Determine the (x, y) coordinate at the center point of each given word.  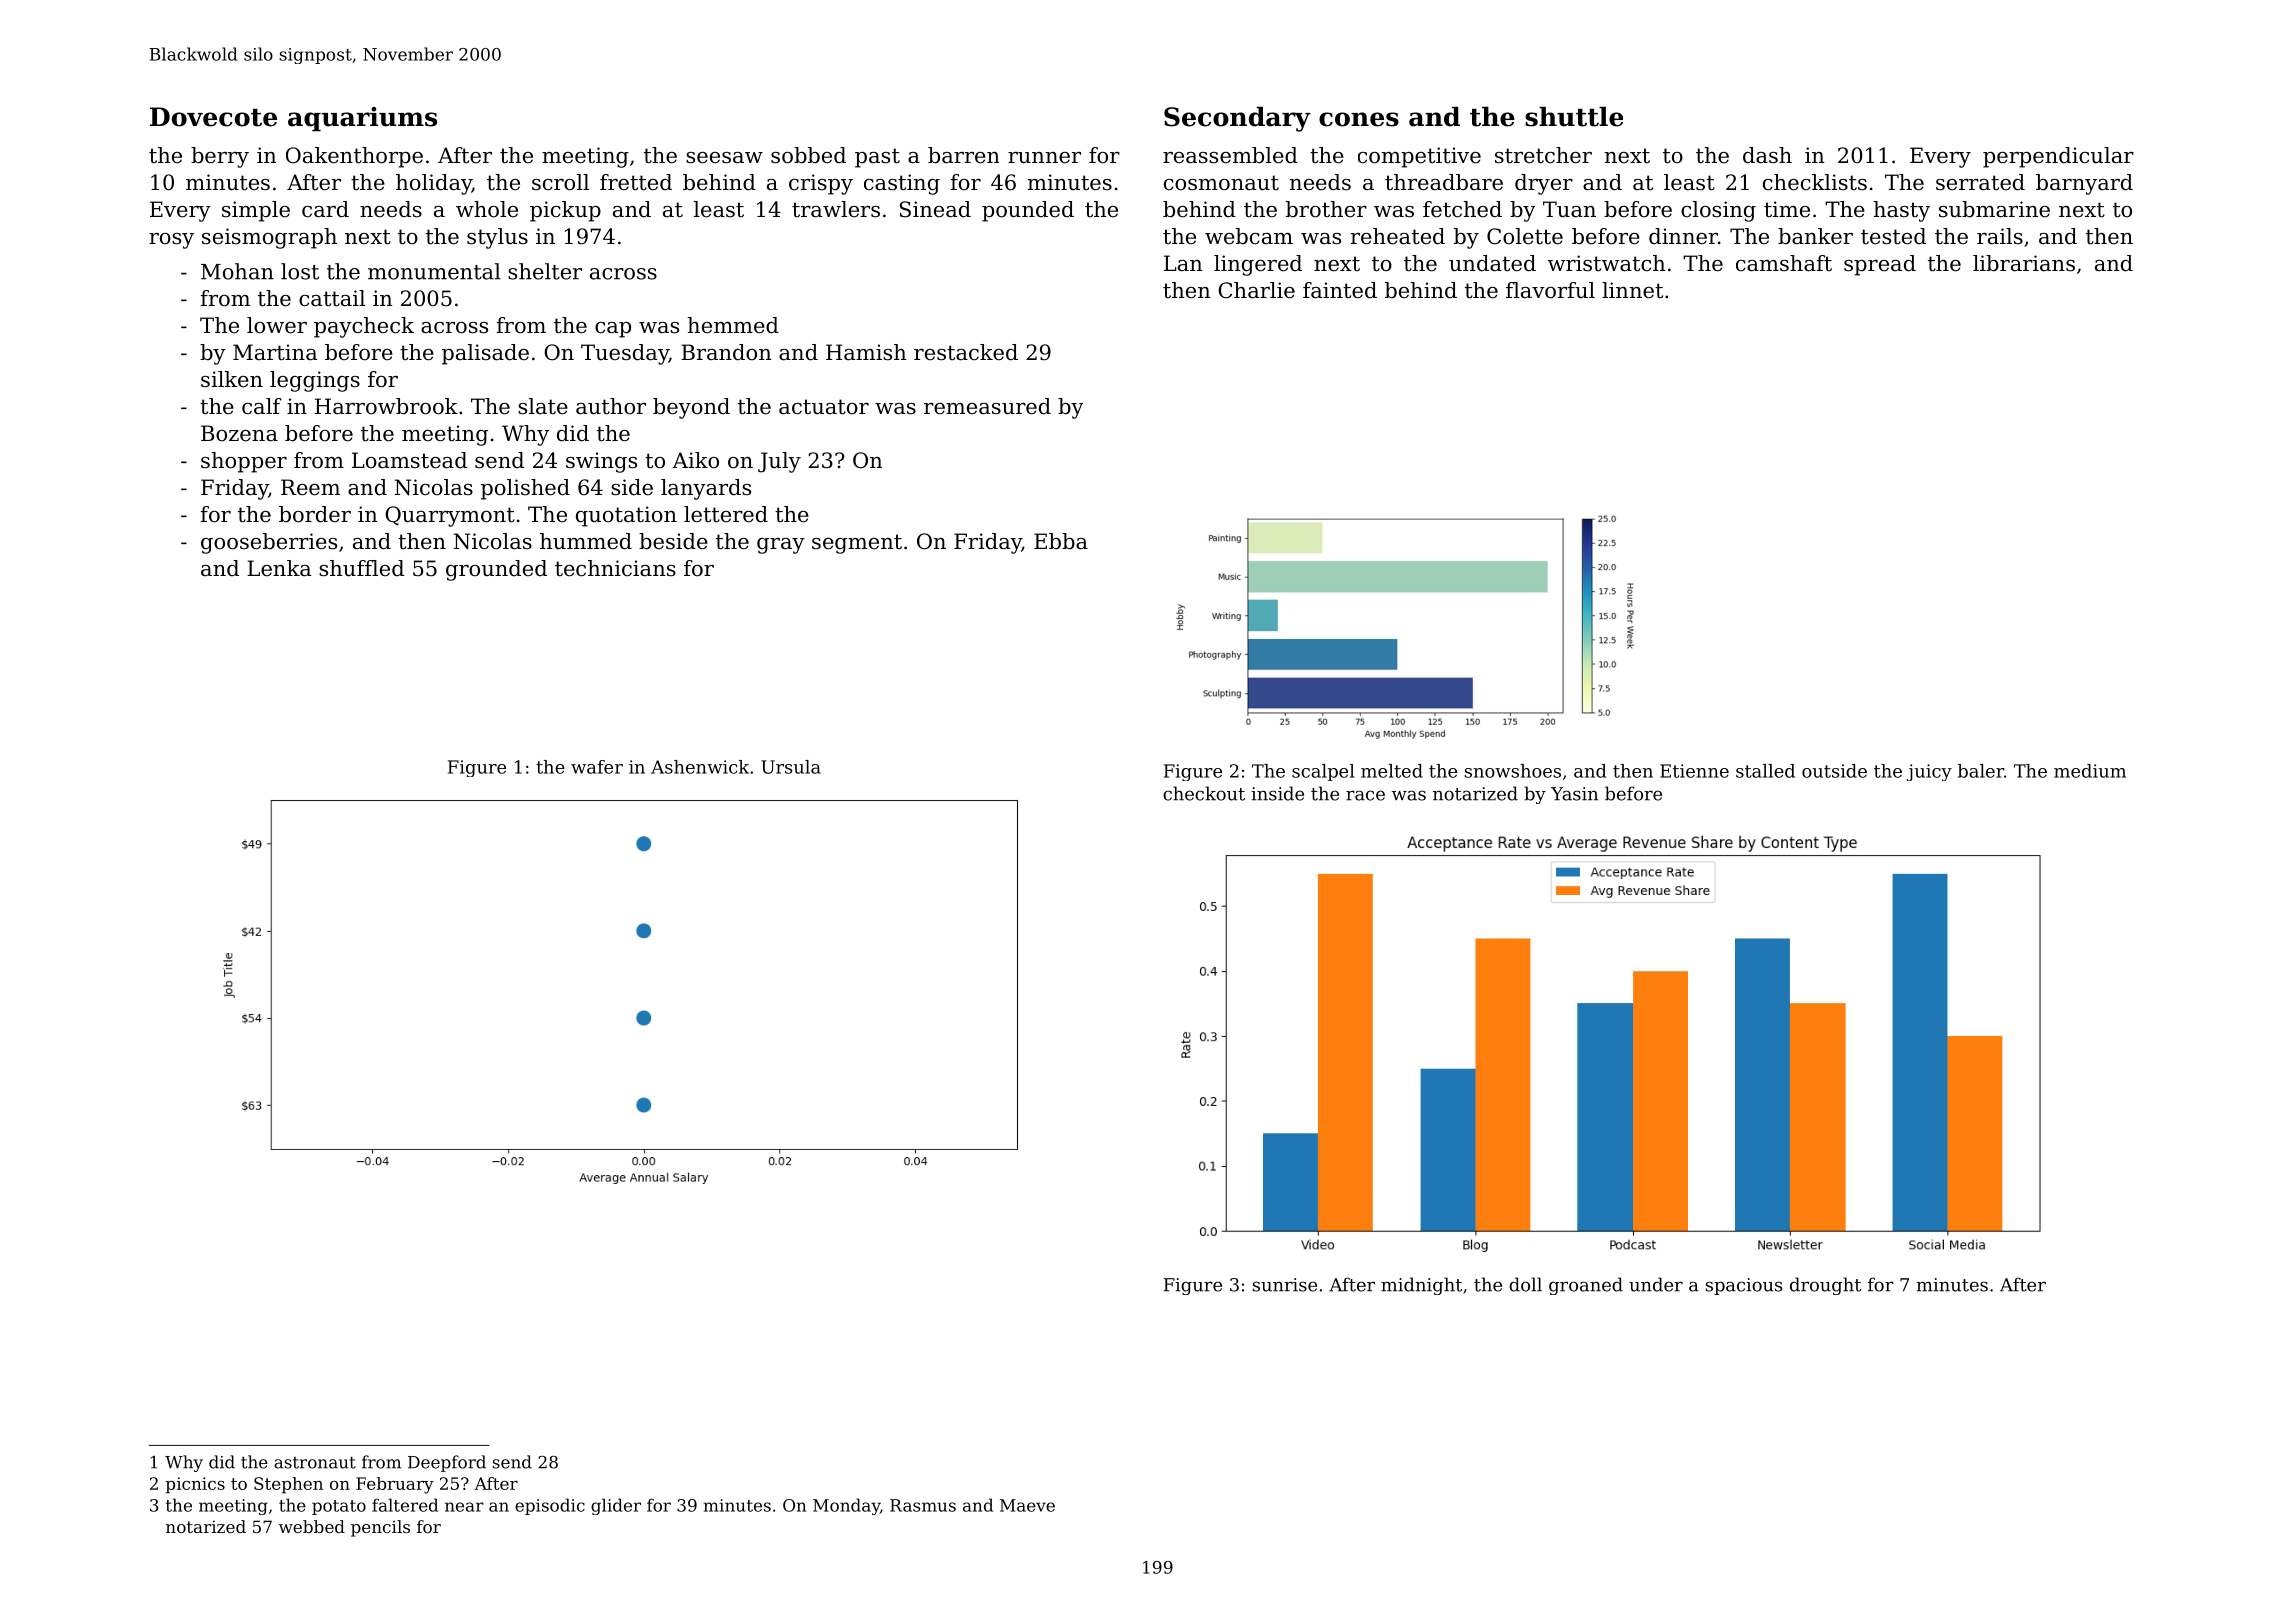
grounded (496, 570)
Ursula (791, 767)
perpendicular (2058, 157)
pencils (380, 1528)
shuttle (1574, 117)
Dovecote (213, 117)
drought (1825, 1286)
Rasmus (923, 1505)
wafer (597, 767)
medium (2090, 771)
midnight (1421, 1286)
